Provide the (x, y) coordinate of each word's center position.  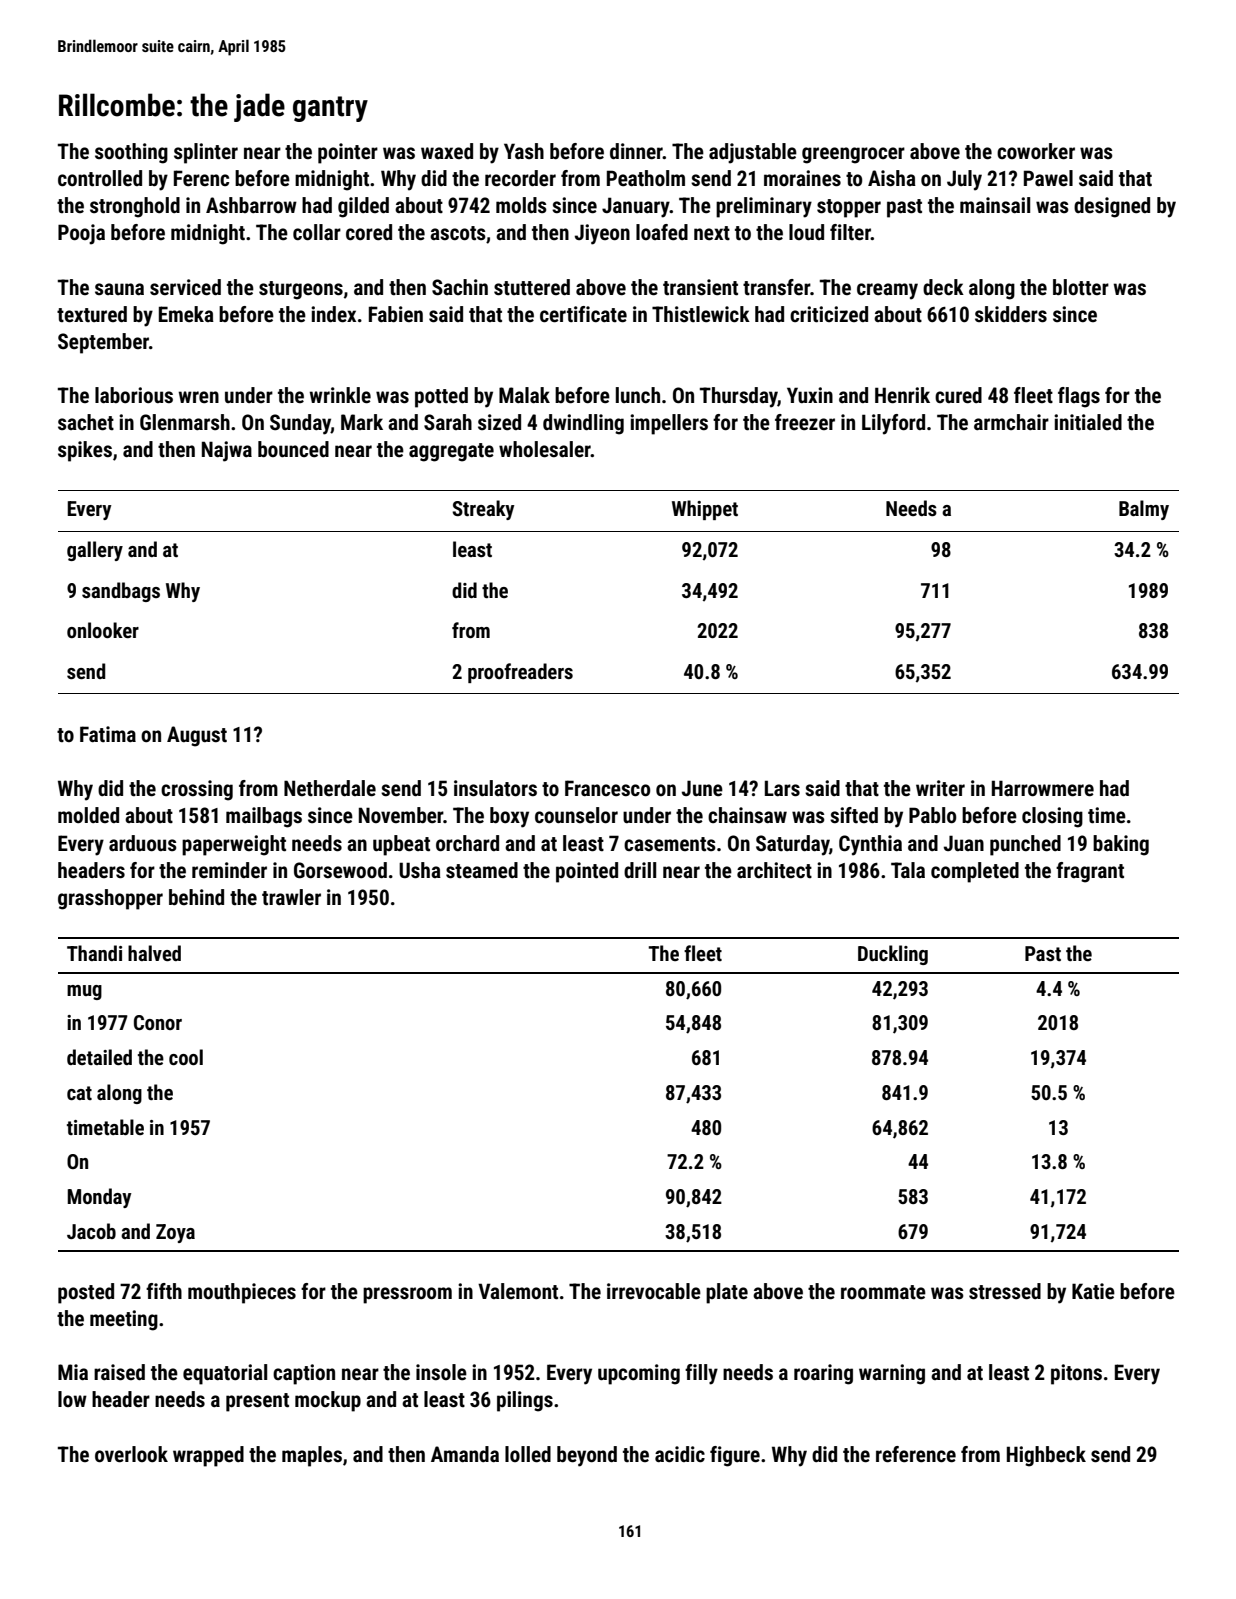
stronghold (135, 207)
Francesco (607, 788)
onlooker (103, 630)
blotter (1081, 287)
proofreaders (520, 673)
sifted (854, 815)
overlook (131, 1454)
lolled (528, 1454)
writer (940, 788)
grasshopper (110, 899)
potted (441, 397)
